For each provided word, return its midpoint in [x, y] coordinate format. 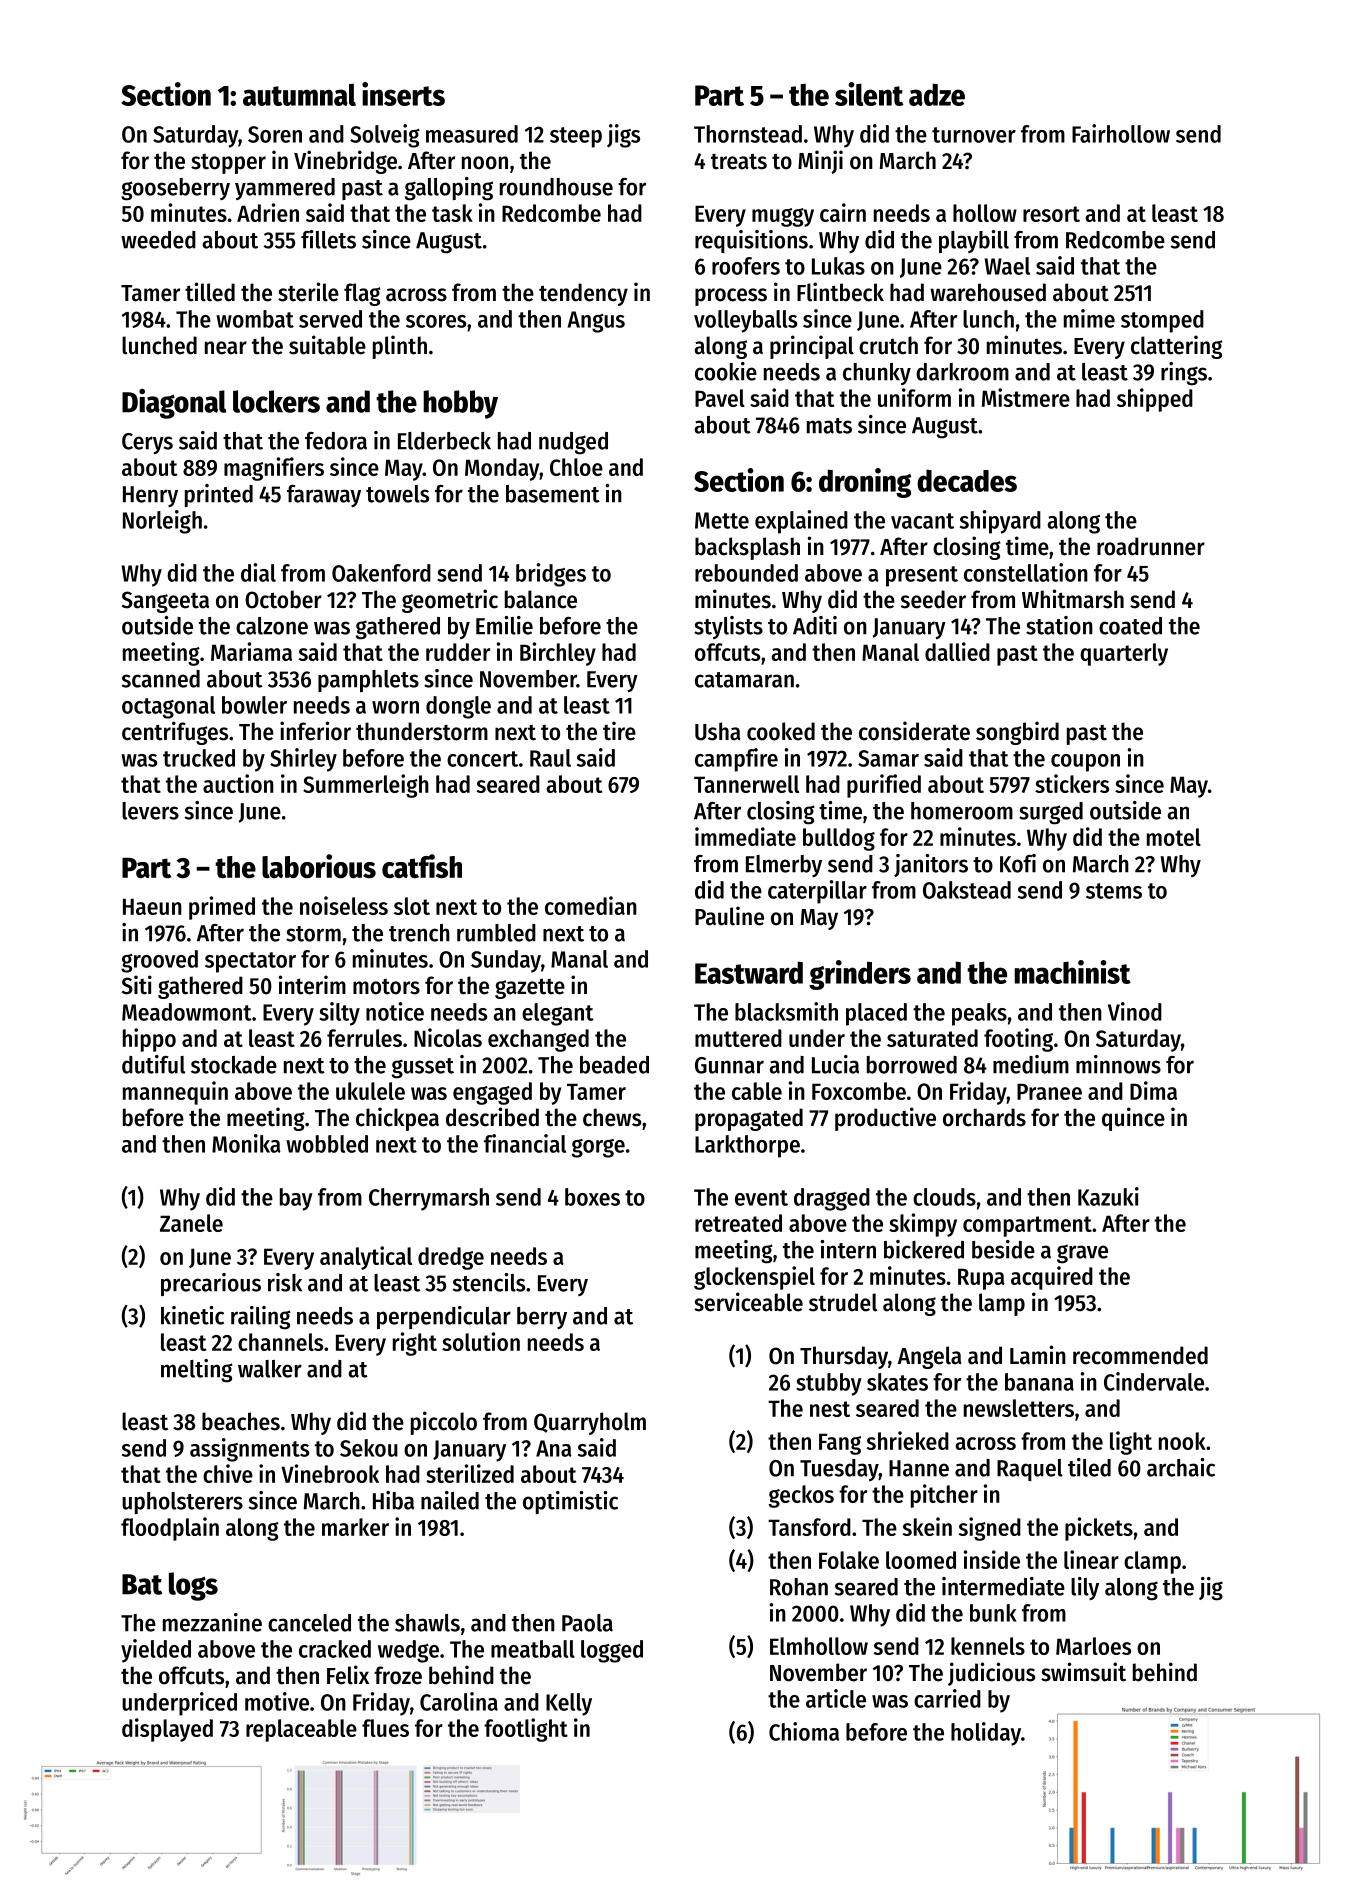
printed [219, 495]
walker [270, 1369]
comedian [591, 905]
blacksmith [786, 1011]
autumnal [299, 94]
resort [1051, 214]
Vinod [1135, 1011]
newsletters [1019, 1408]
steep [576, 137]
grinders [860, 975]
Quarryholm [590, 1423]
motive [277, 1701]
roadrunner [1151, 546]
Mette [722, 520]
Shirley [303, 760]
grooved [159, 961]
